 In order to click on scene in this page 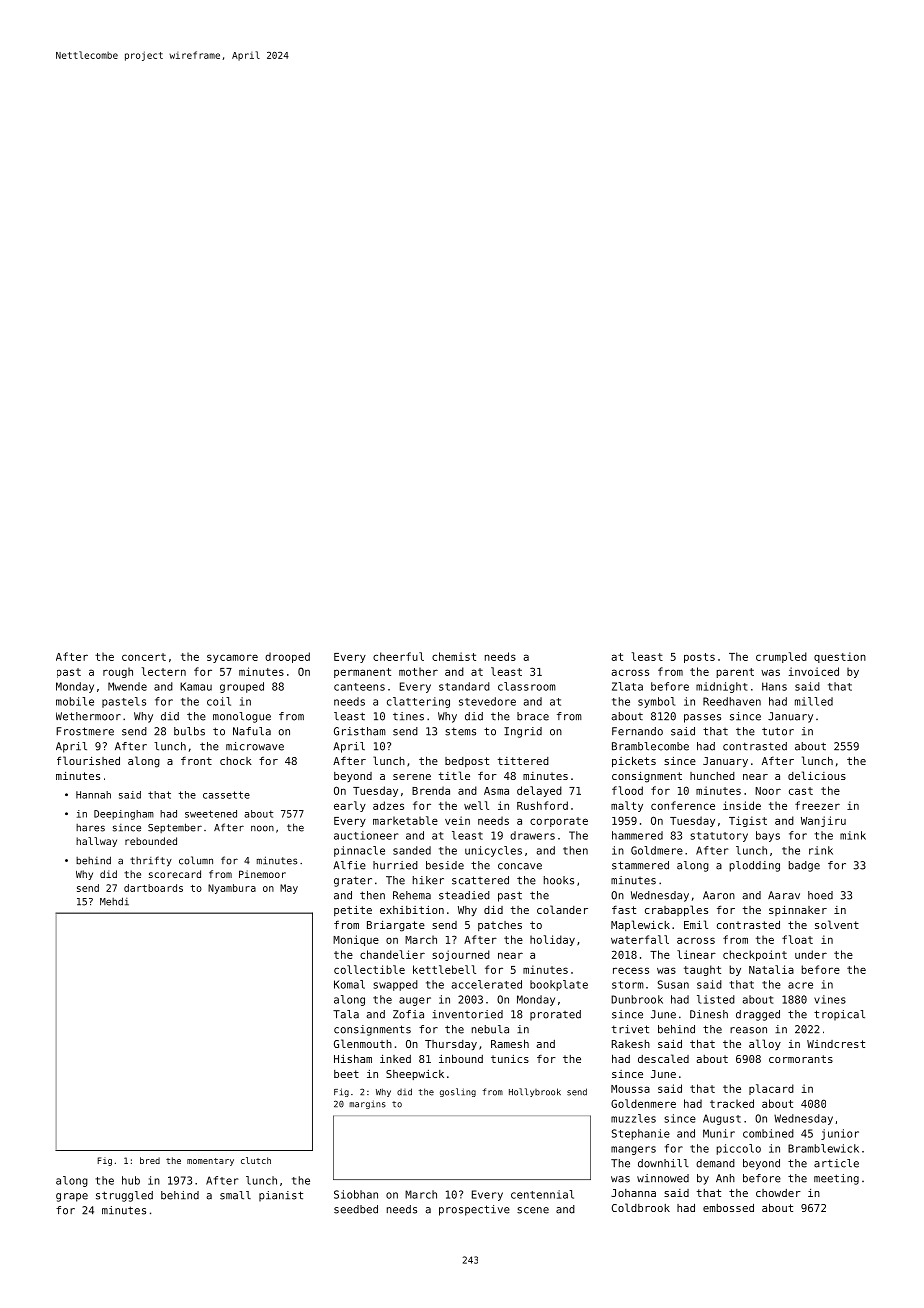, I will do `click(533, 1210)`.
